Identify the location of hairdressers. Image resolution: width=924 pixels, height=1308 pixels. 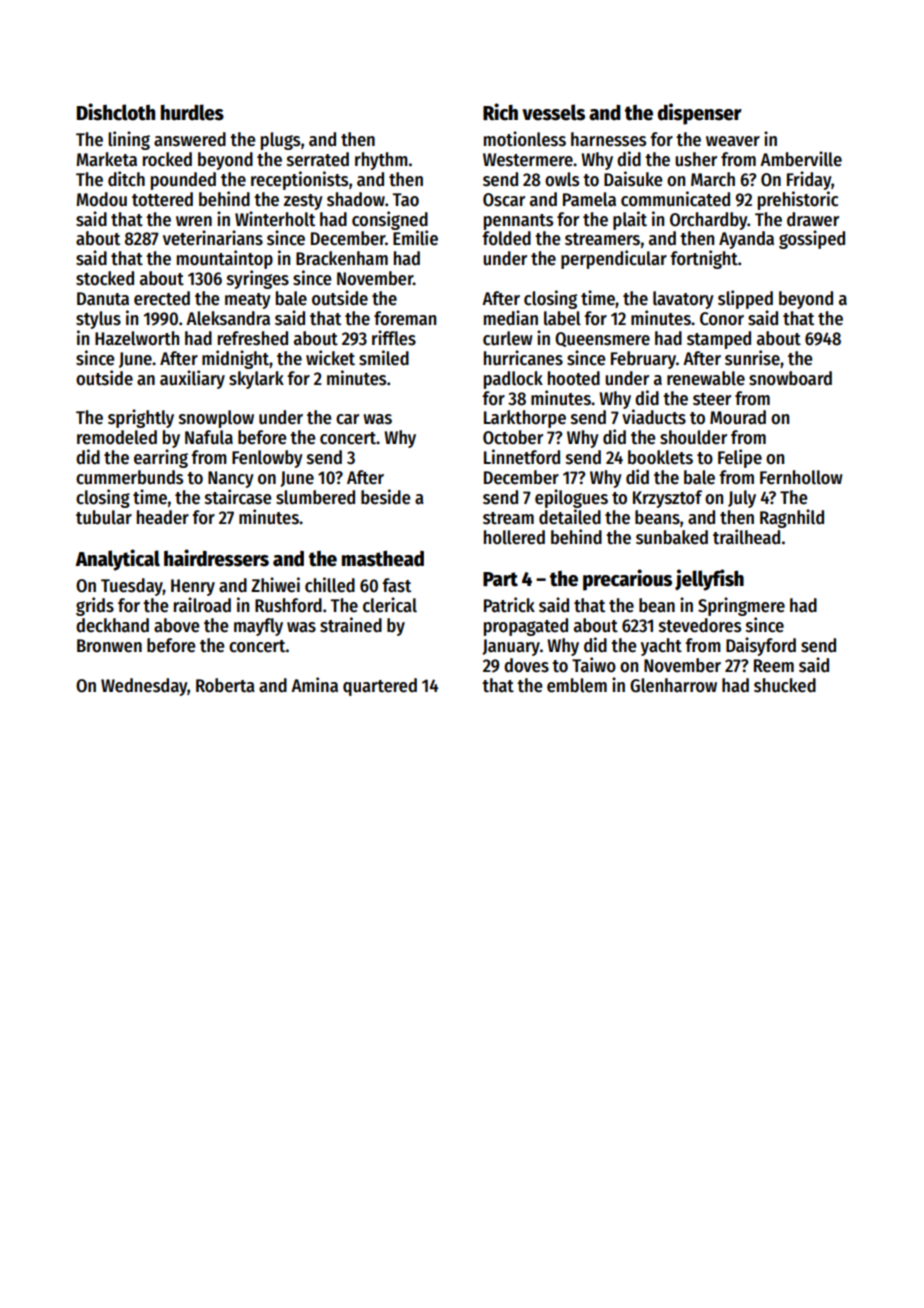
(216, 558).
